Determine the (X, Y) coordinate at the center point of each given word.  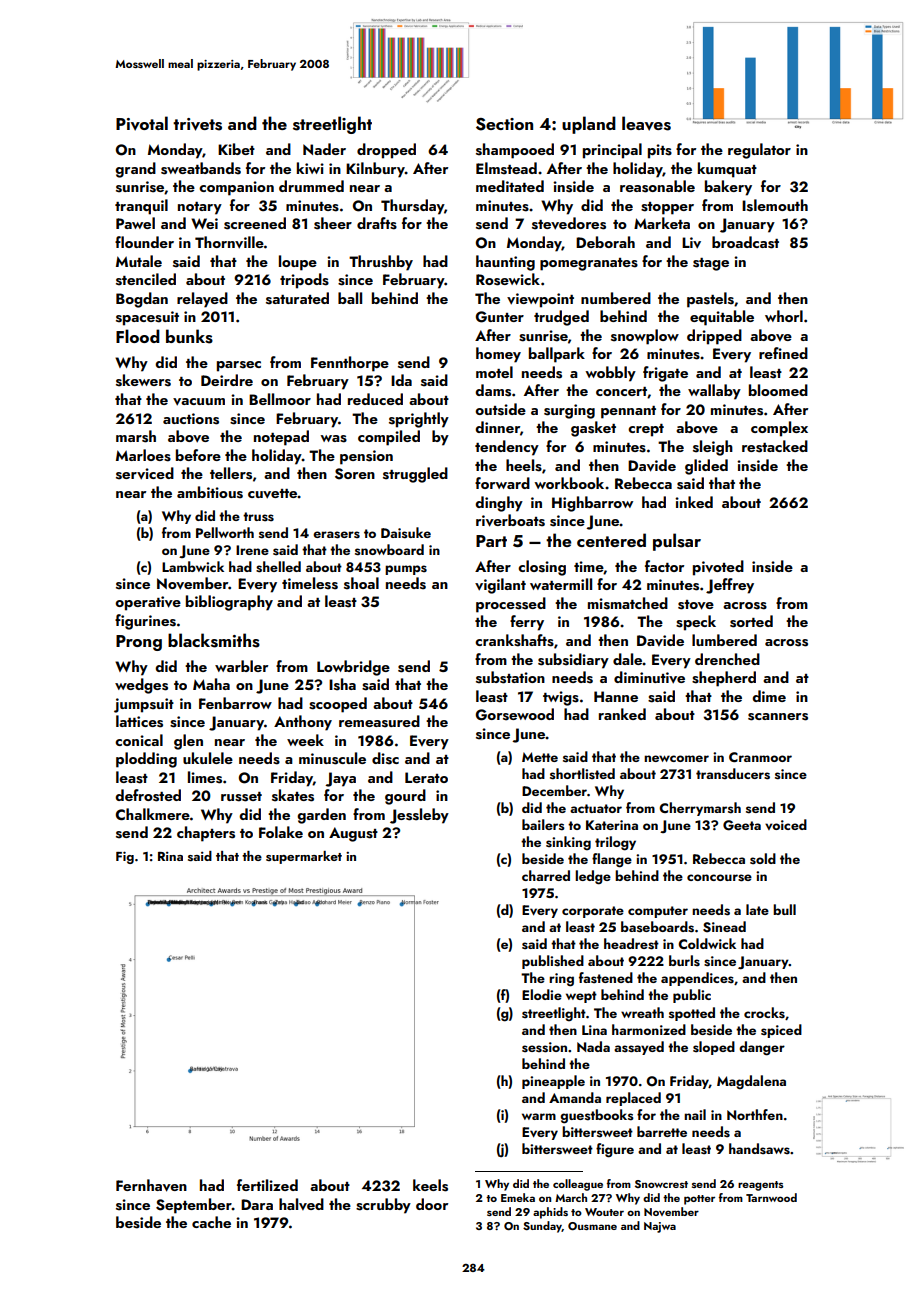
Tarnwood (771, 1197)
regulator (759, 151)
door (432, 1204)
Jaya (340, 779)
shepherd (724, 679)
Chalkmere (153, 814)
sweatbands (201, 168)
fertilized (267, 1185)
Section (504, 124)
